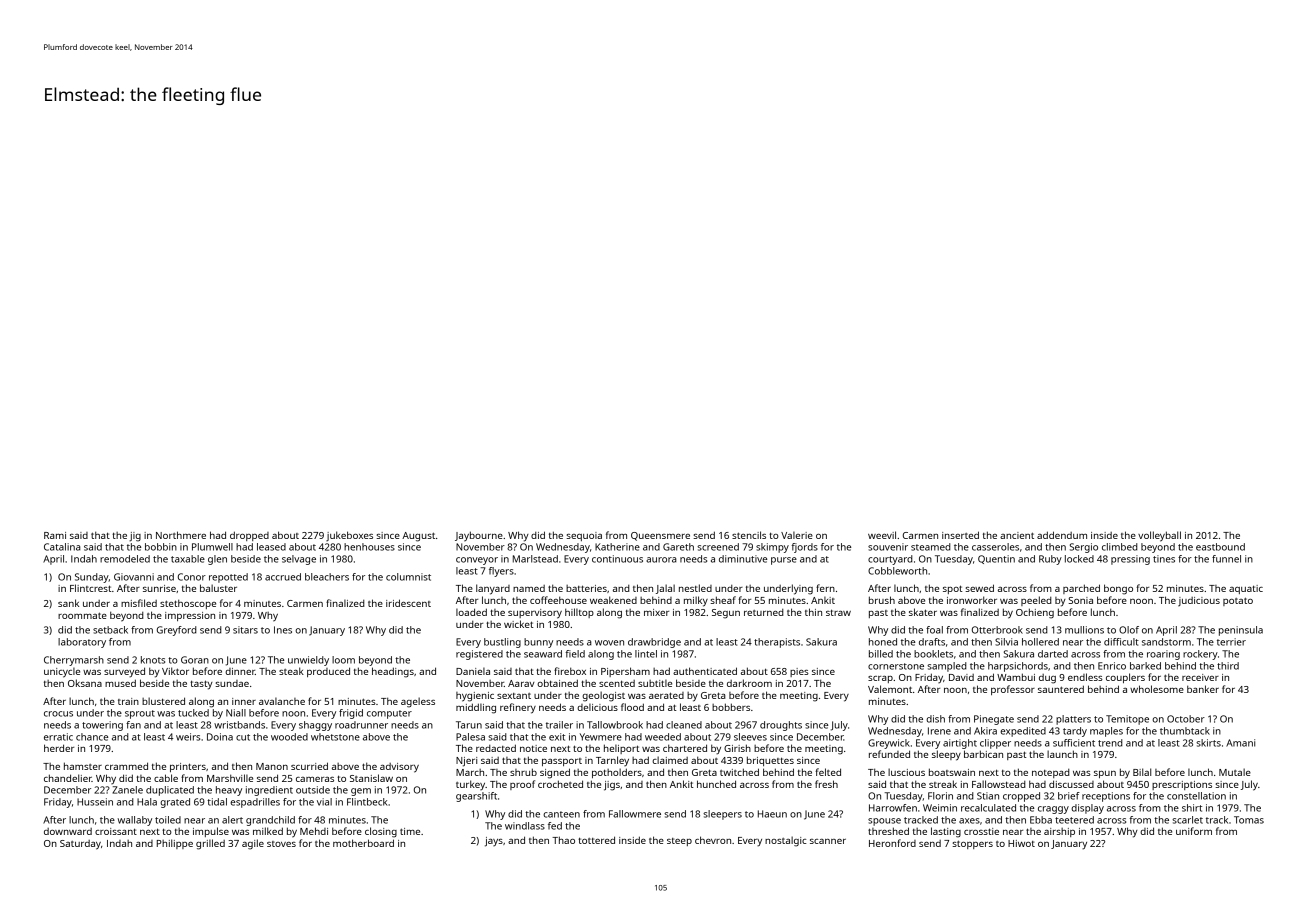 This screenshot has width=1308, height=924. I want to click on pies, so click(799, 672).
